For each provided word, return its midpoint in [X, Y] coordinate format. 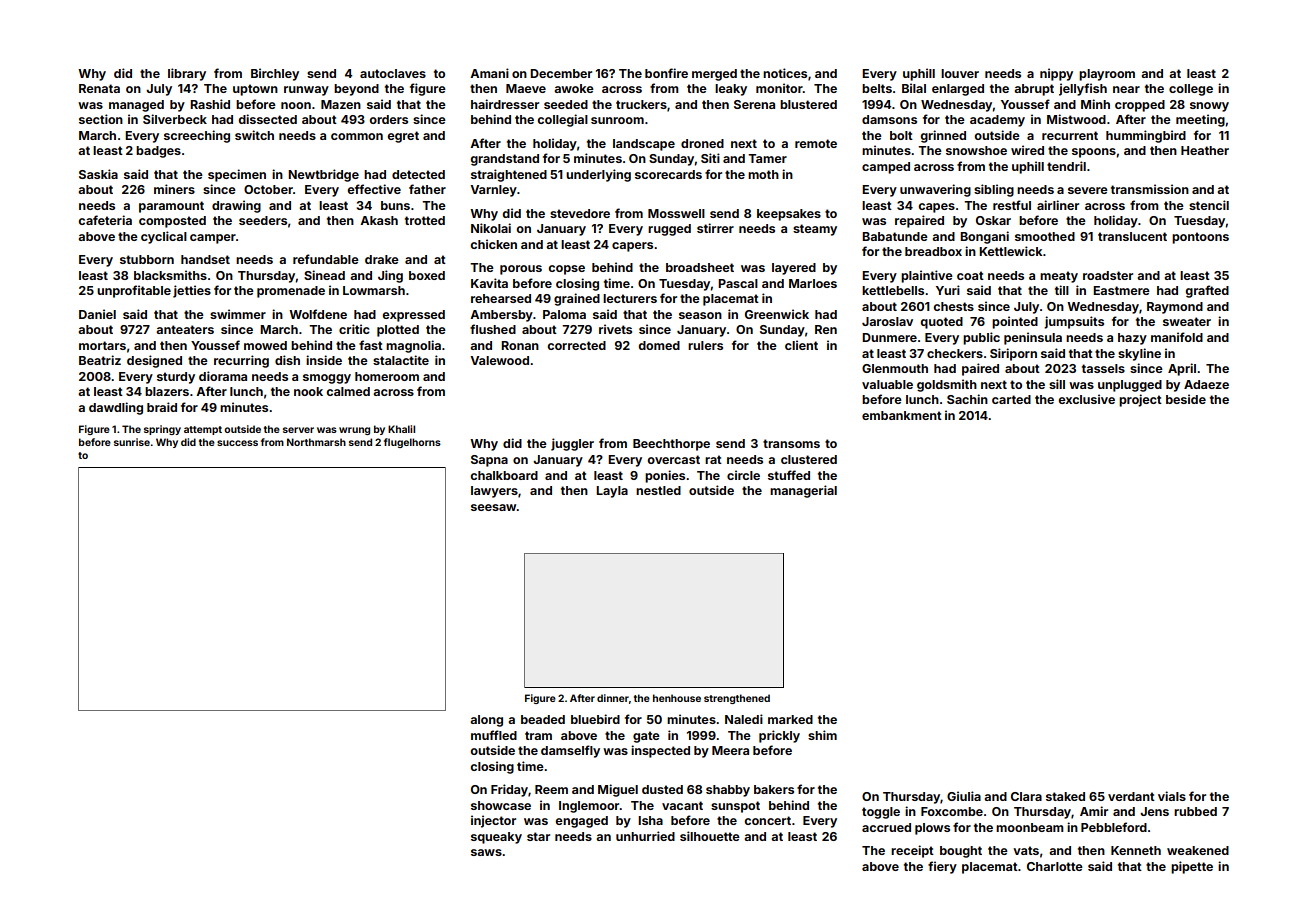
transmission [1150, 189]
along [486, 721]
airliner [1058, 205]
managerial [803, 491]
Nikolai [491, 228]
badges [158, 152]
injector [493, 821]
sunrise [132, 442]
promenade [291, 292]
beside [1186, 399]
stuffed [789, 475]
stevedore [580, 213]
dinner [613, 698]
